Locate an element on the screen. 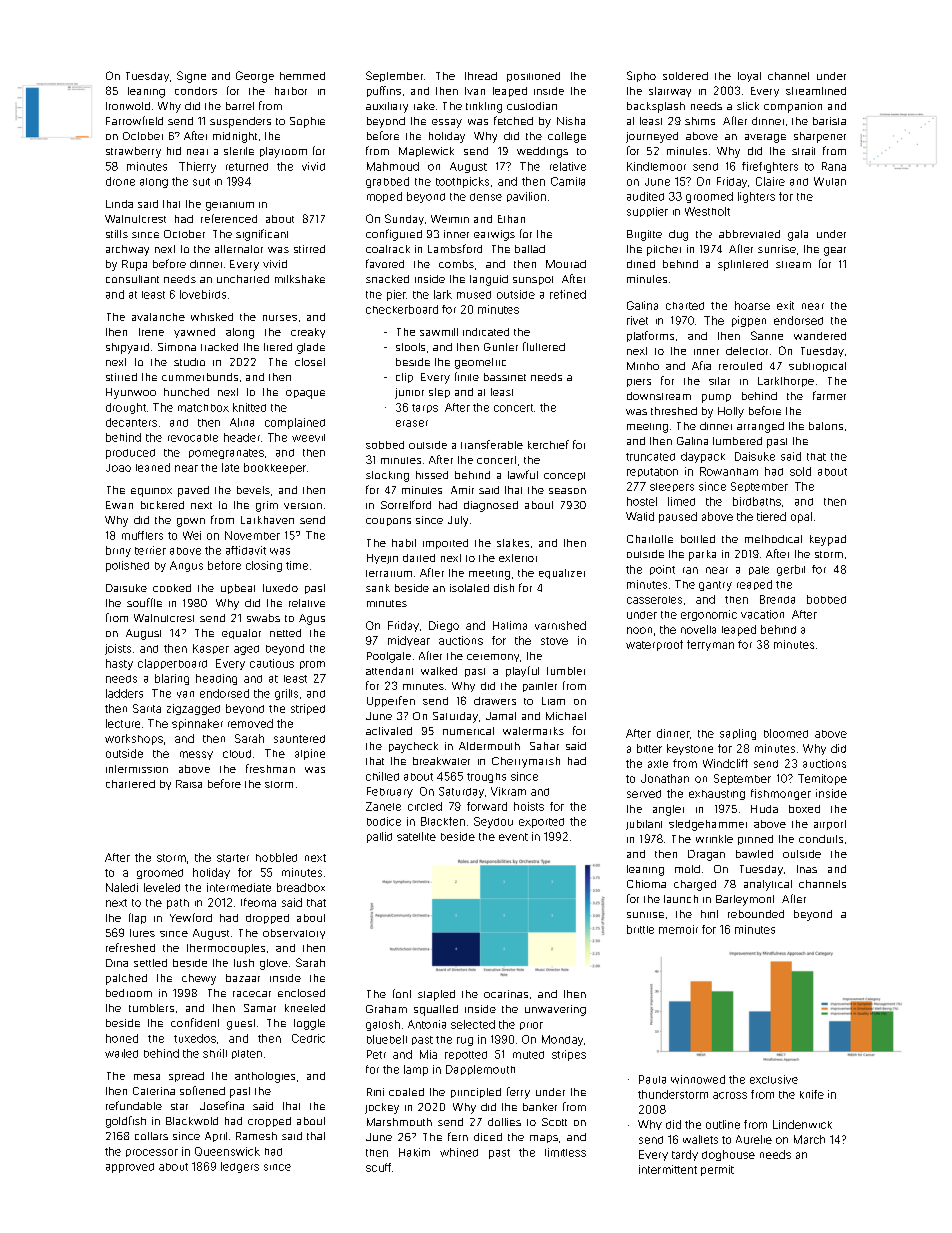  Mahmoud is located at coordinates (393, 166).
